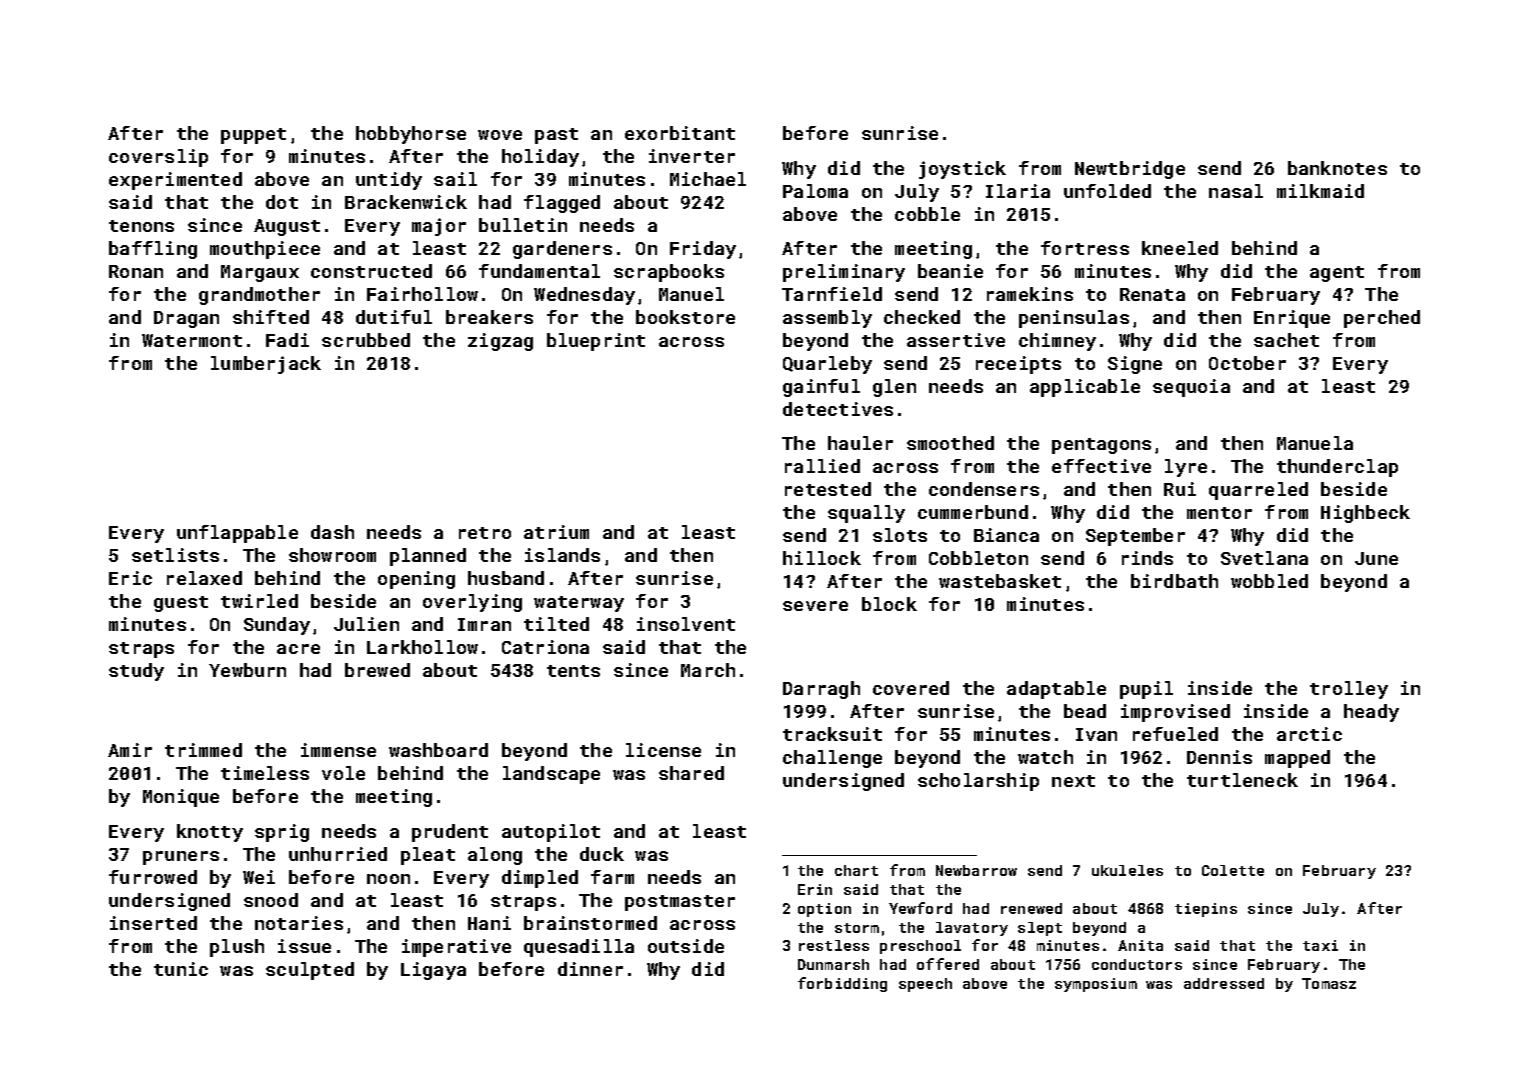 The width and height of the page is (1535, 1085). I want to click on puppet, so click(253, 136).
